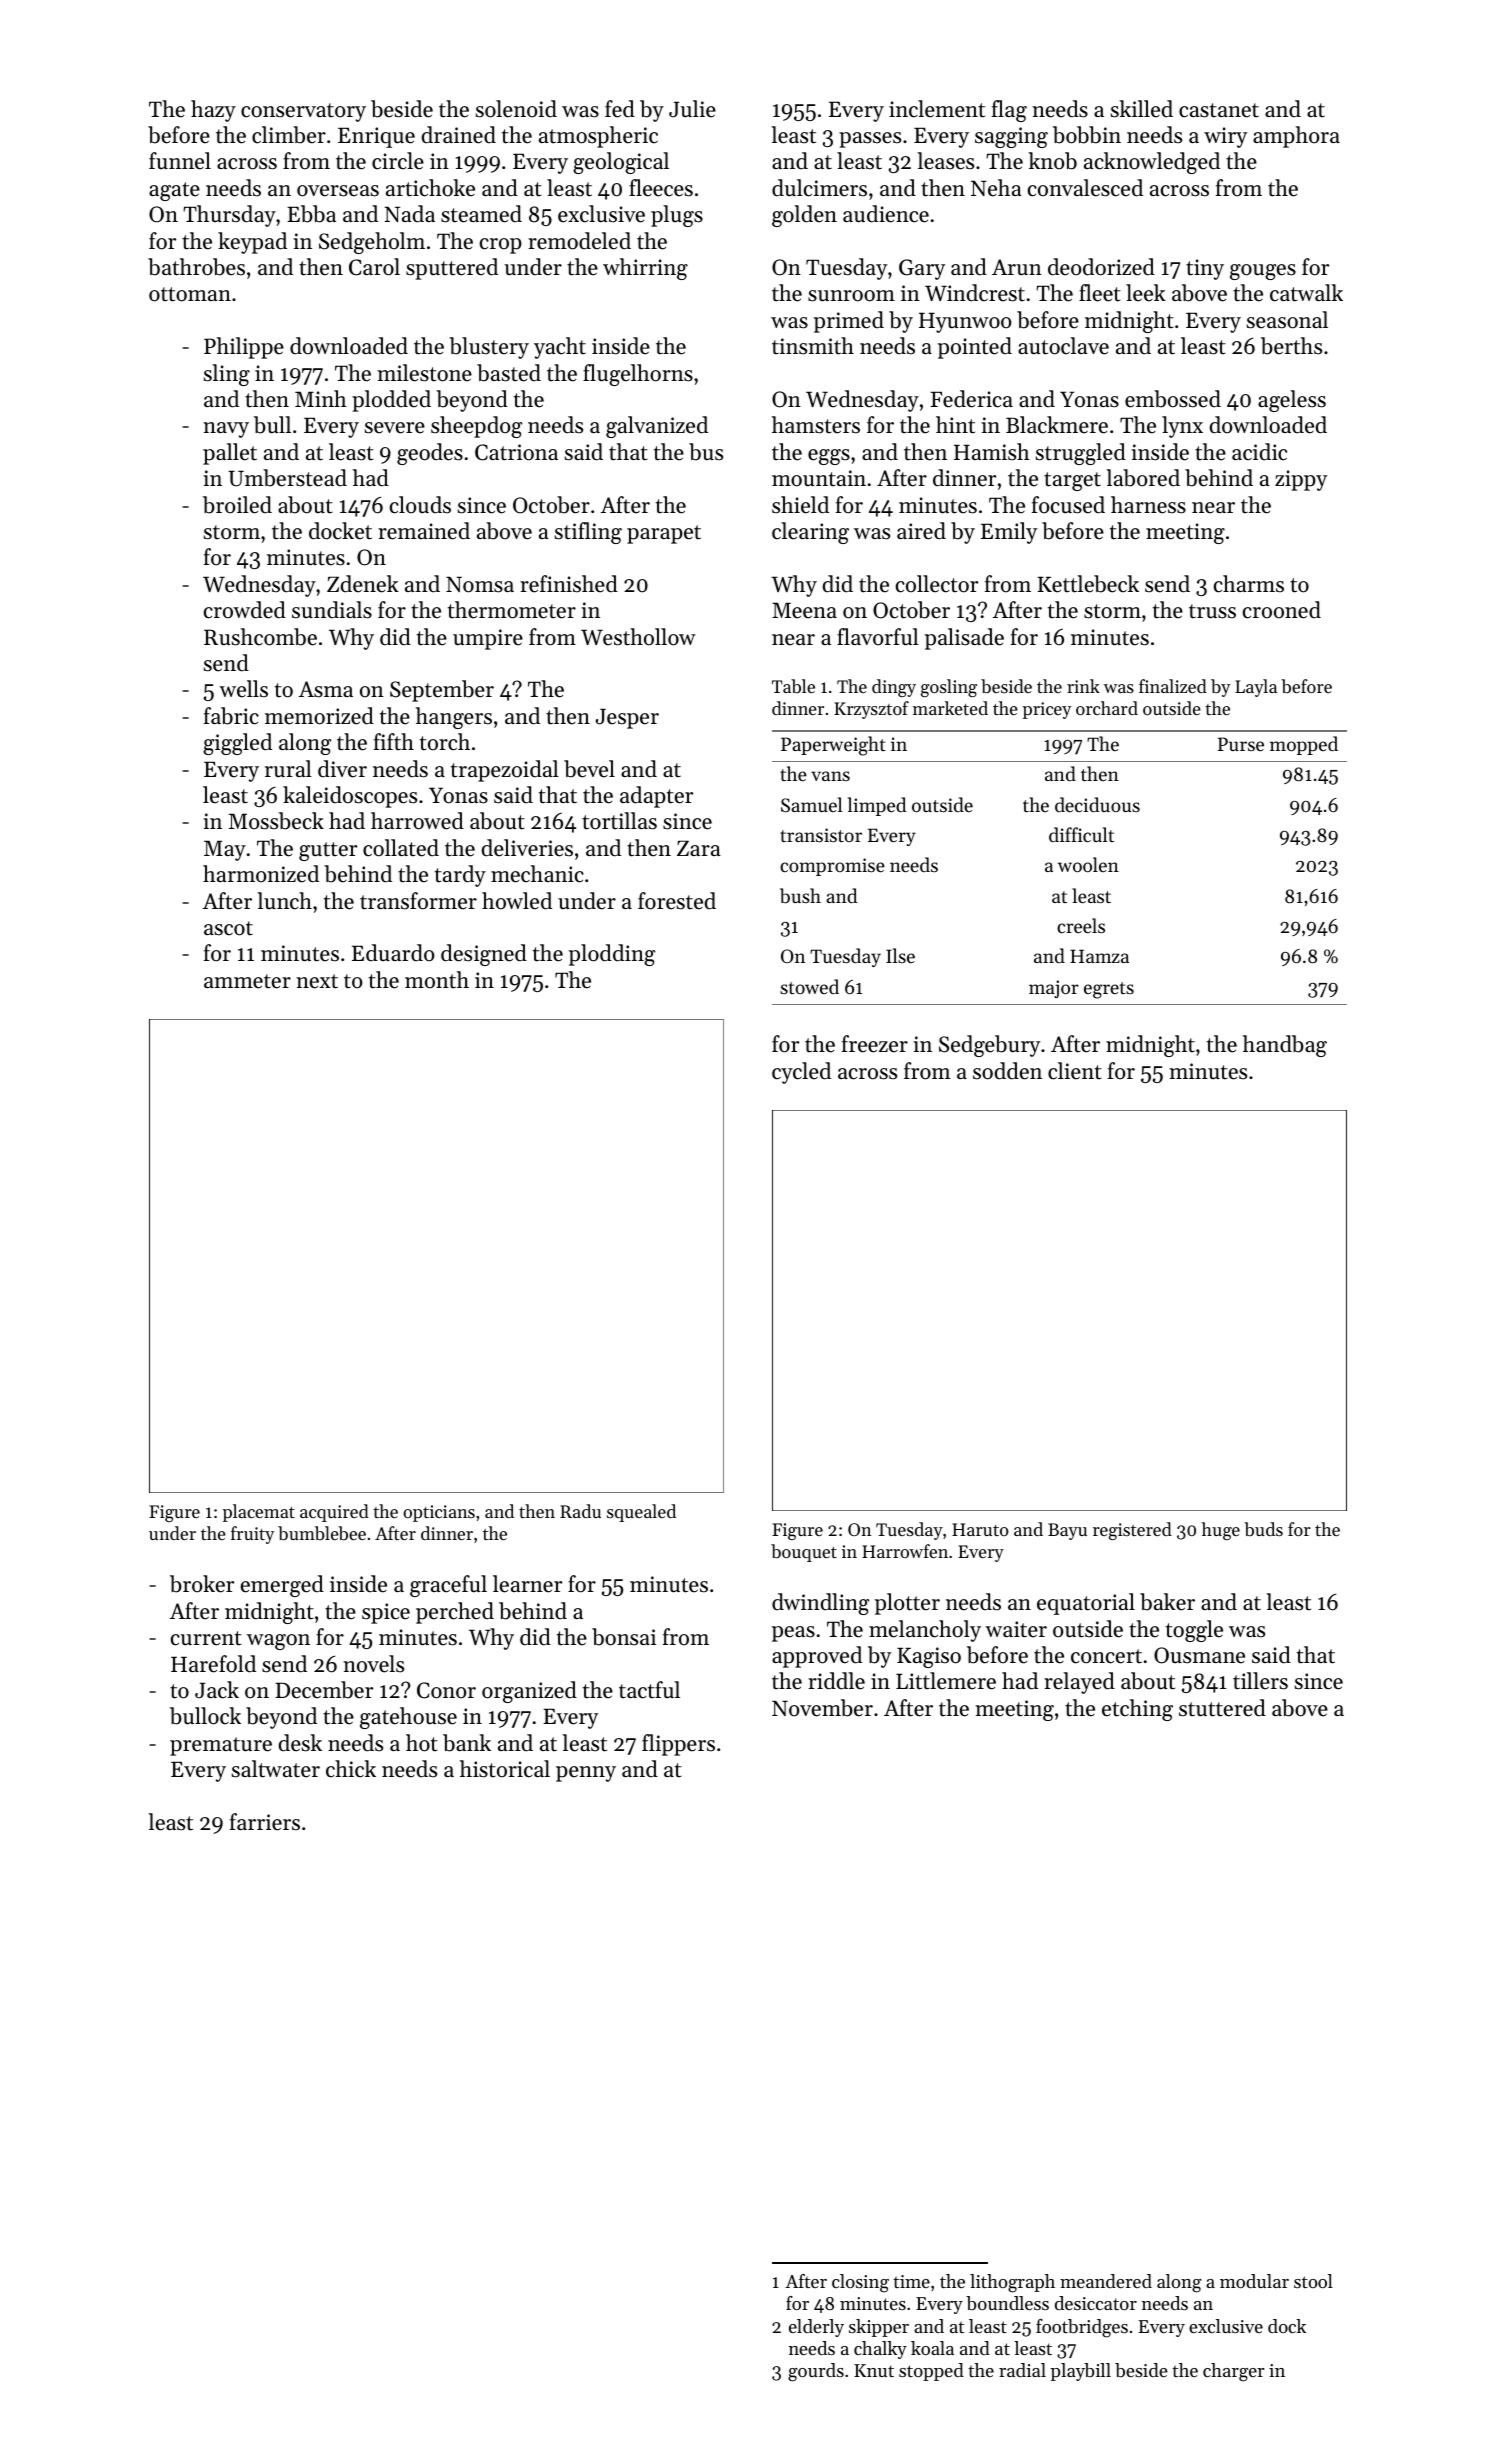 The height and width of the image is (2464, 1496). Describe the element at coordinates (1099, 956) in the image. I see `Hamza` at that location.
